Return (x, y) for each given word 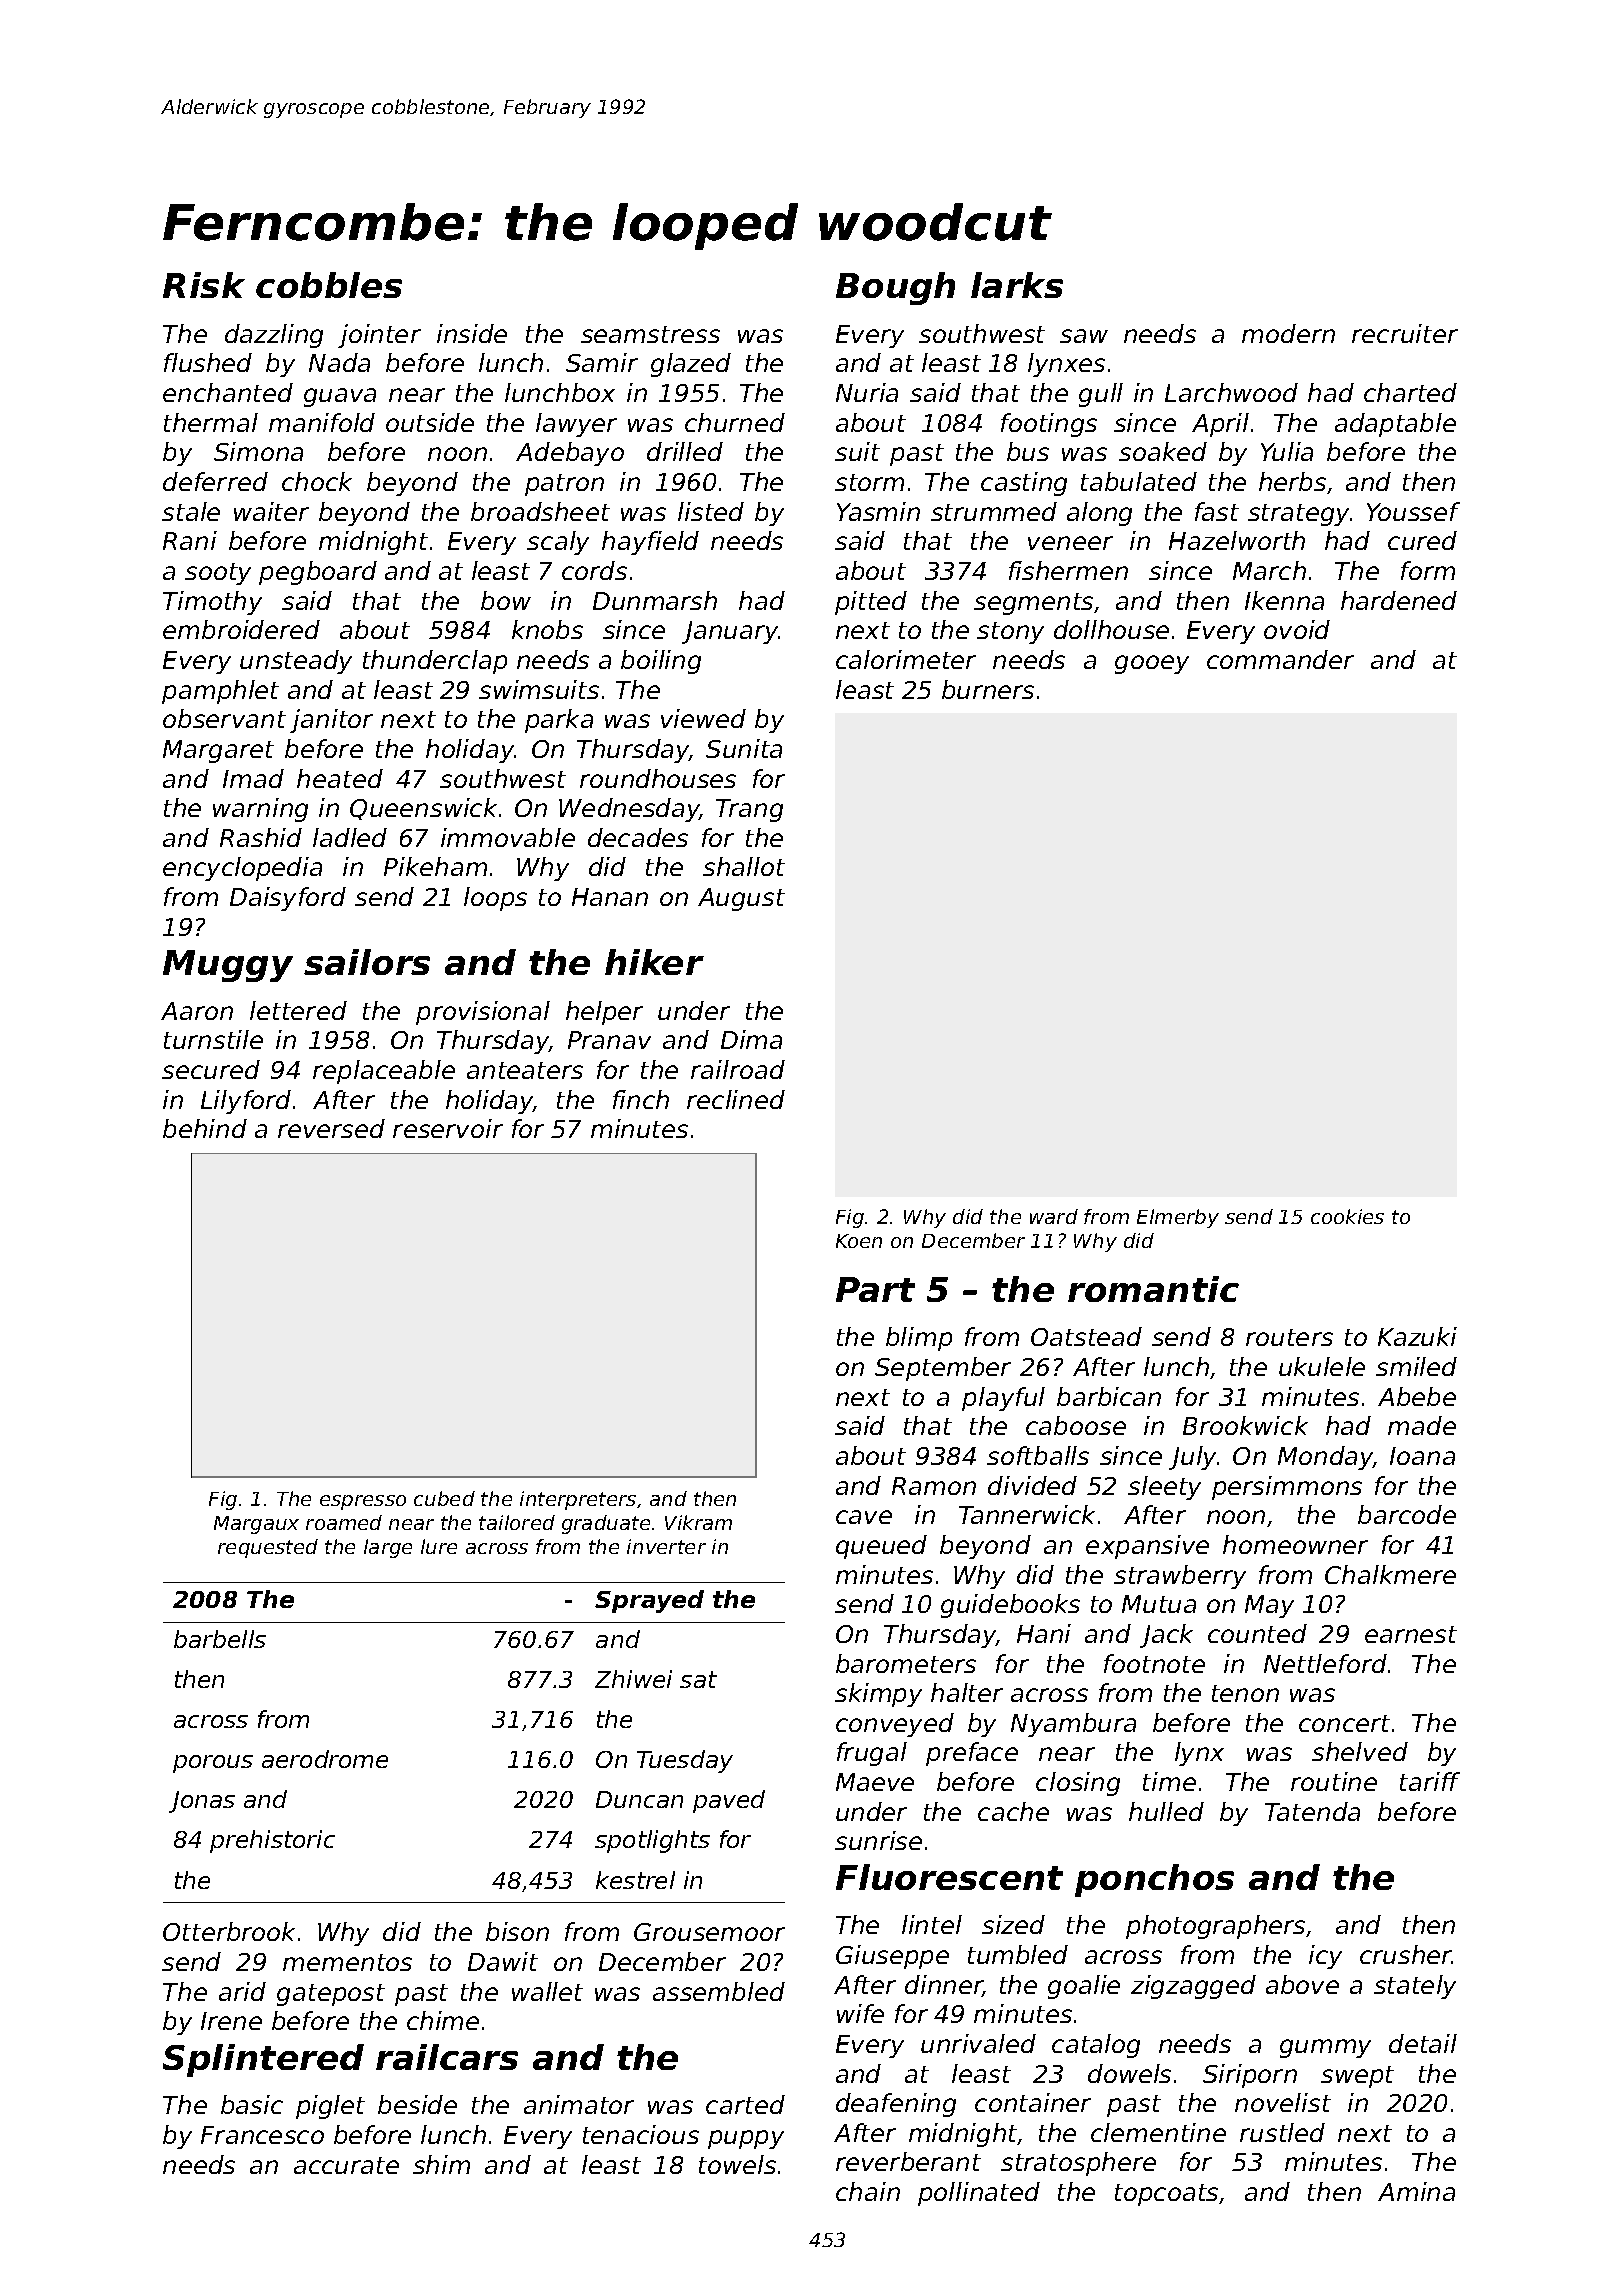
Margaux (256, 1525)
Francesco (262, 2135)
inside (472, 333)
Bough (895, 288)
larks (1017, 285)
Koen (859, 1241)
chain (868, 2191)
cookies (1347, 1216)
